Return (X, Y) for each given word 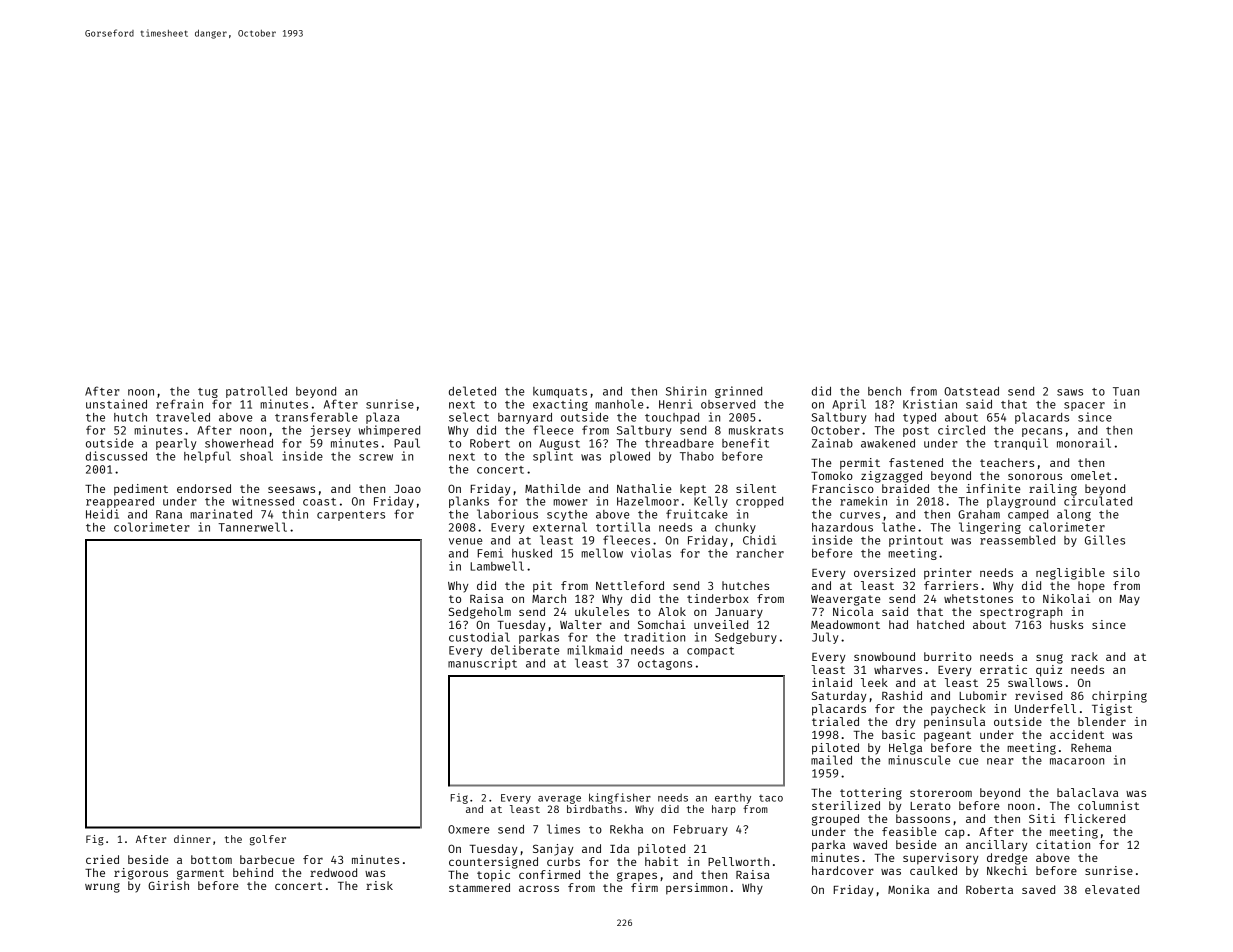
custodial (479, 637)
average (559, 799)
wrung (102, 888)
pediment (141, 490)
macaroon (1077, 761)
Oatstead (971, 391)
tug (208, 393)
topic (493, 876)
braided (905, 488)
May (1129, 600)
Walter (581, 624)
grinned (738, 392)
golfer (268, 840)
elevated (1112, 889)
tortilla (623, 527)
